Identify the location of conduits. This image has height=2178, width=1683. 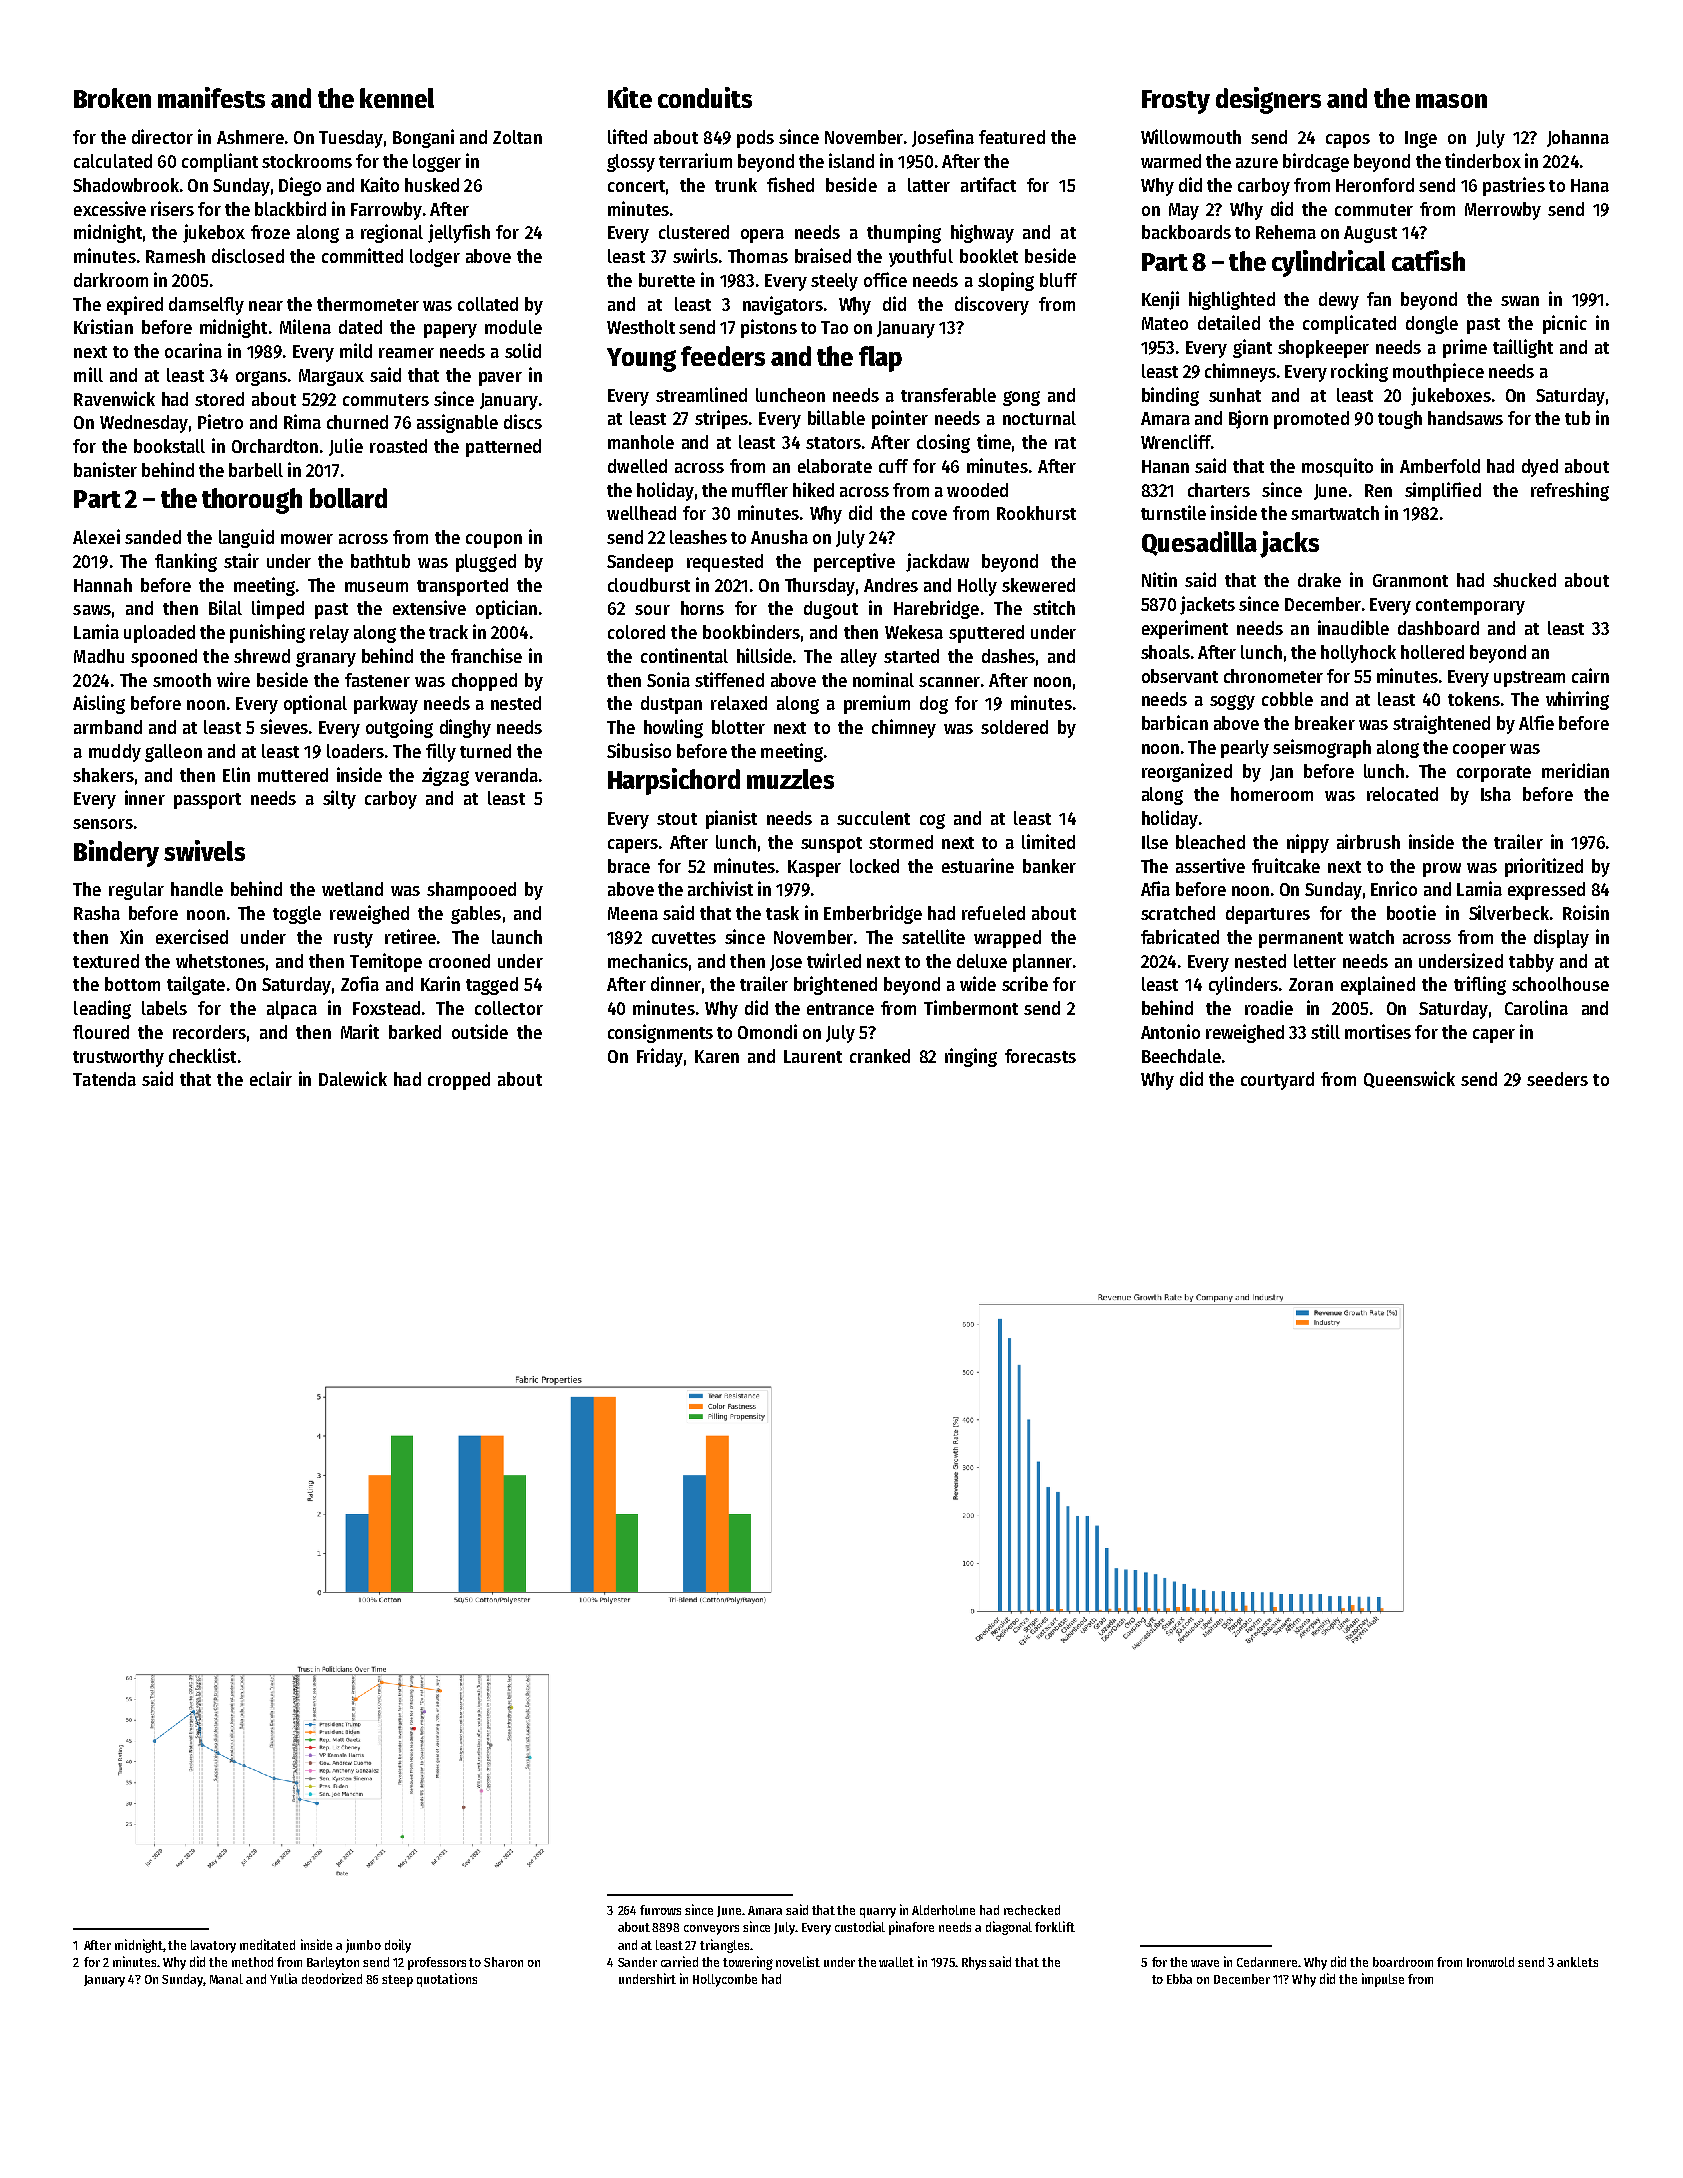
(705, 97).
